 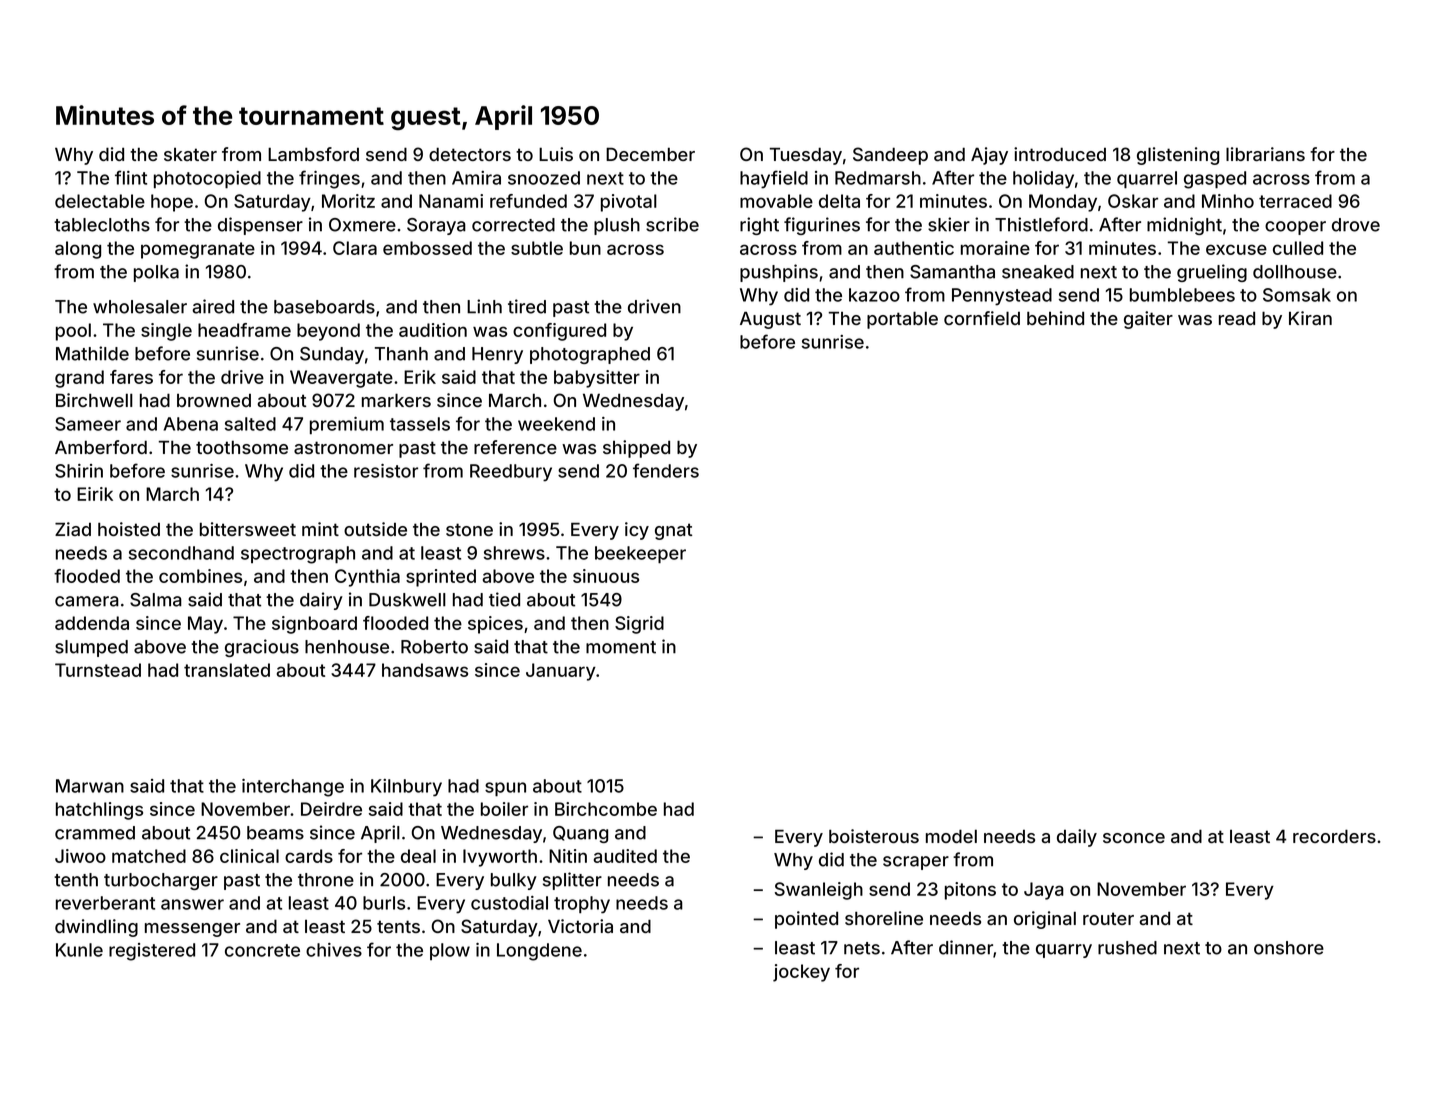 I want to click on Birchwell, so click(x=94, y=400).
